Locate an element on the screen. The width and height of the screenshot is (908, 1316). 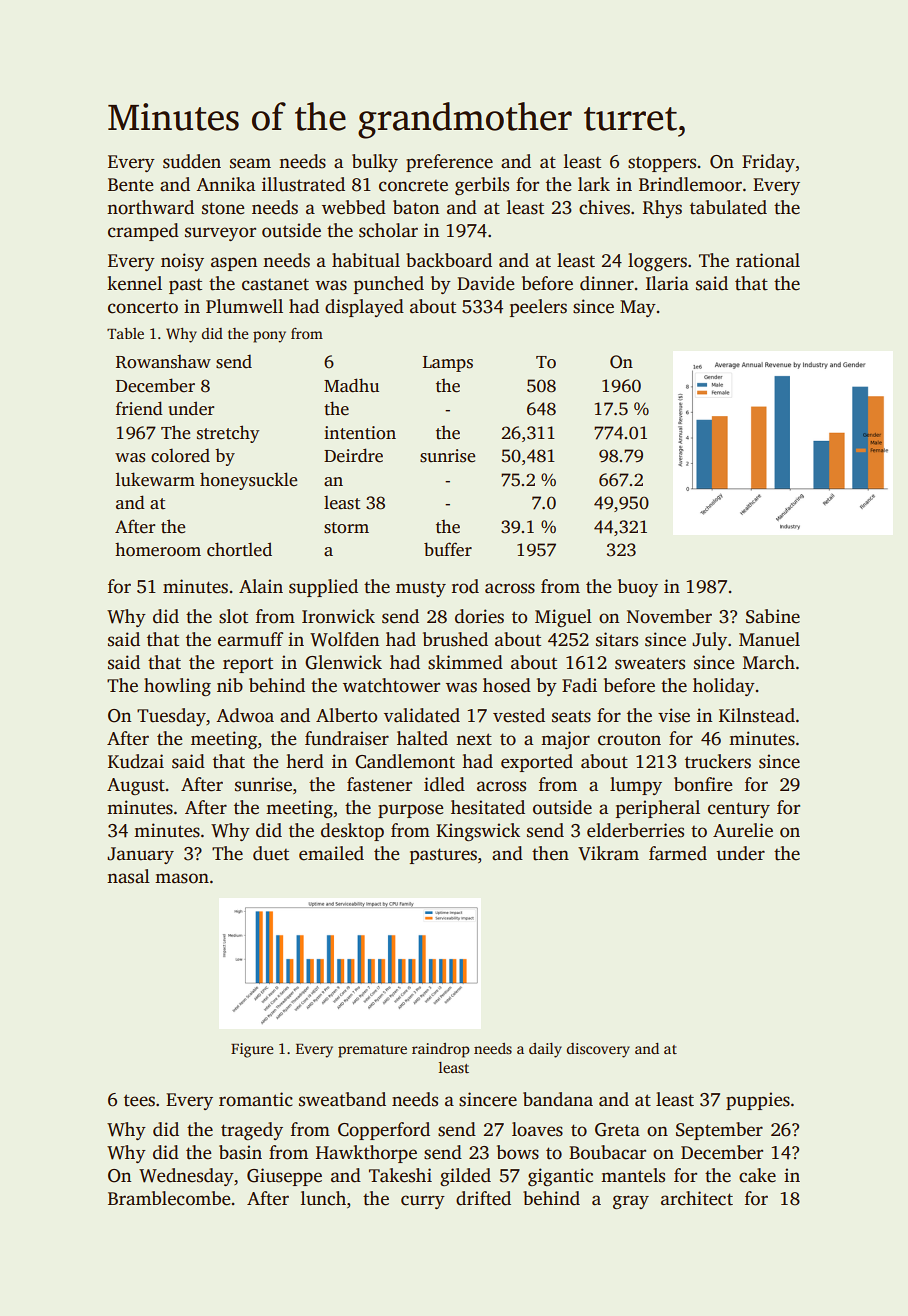
Table is located at coordinates (125, 333).
